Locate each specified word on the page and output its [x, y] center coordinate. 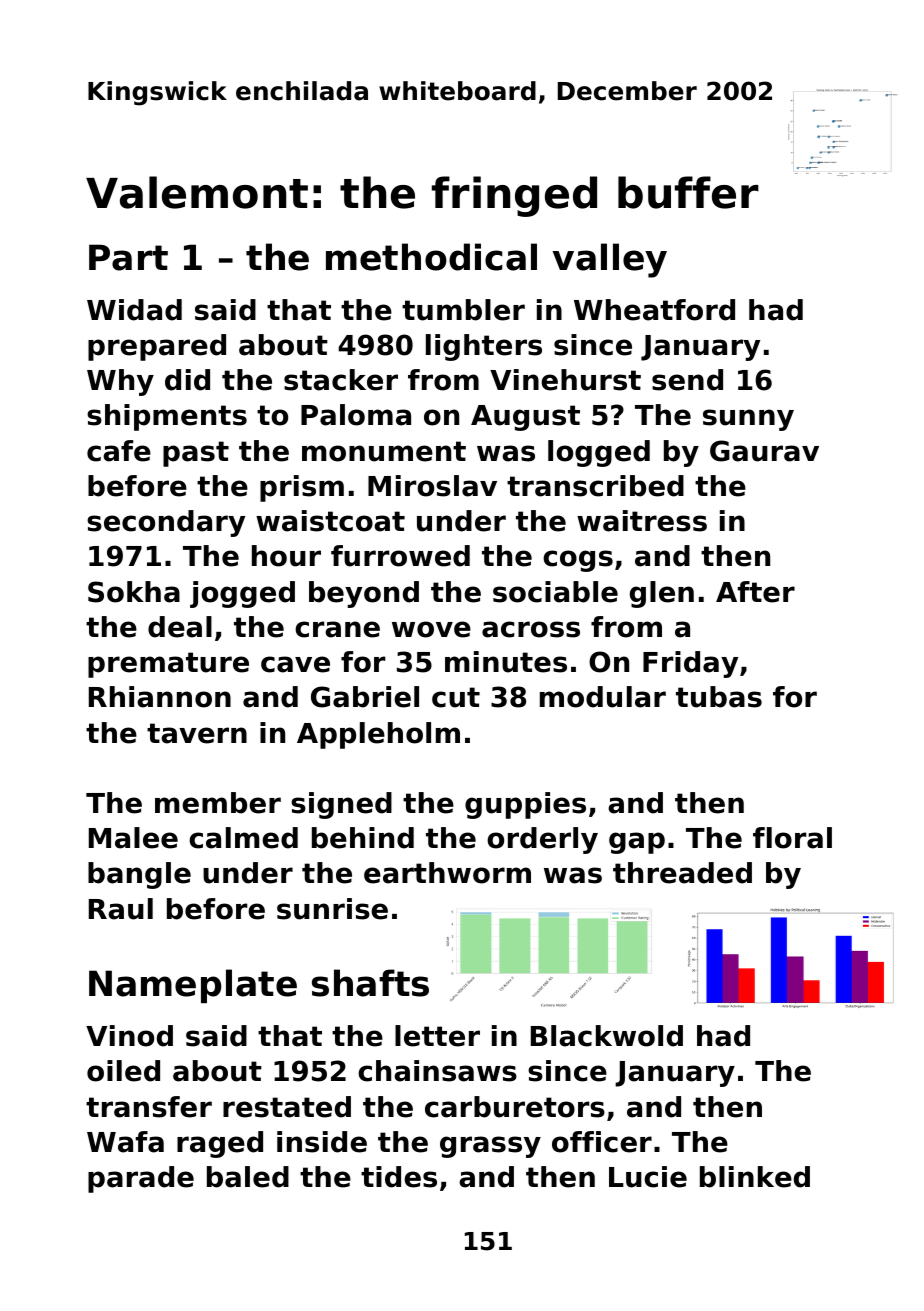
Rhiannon [160, 697]
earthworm [447, 873]
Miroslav [432, 486]
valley [609, 260]
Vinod [129, 1036]
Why [120, 382]
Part [128, 257]
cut [456, 697]
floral [792, 838]
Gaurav [764, 451]
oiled [123, 1071]
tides [399, 1177]
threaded [682, 873]
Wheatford [654, 310]
